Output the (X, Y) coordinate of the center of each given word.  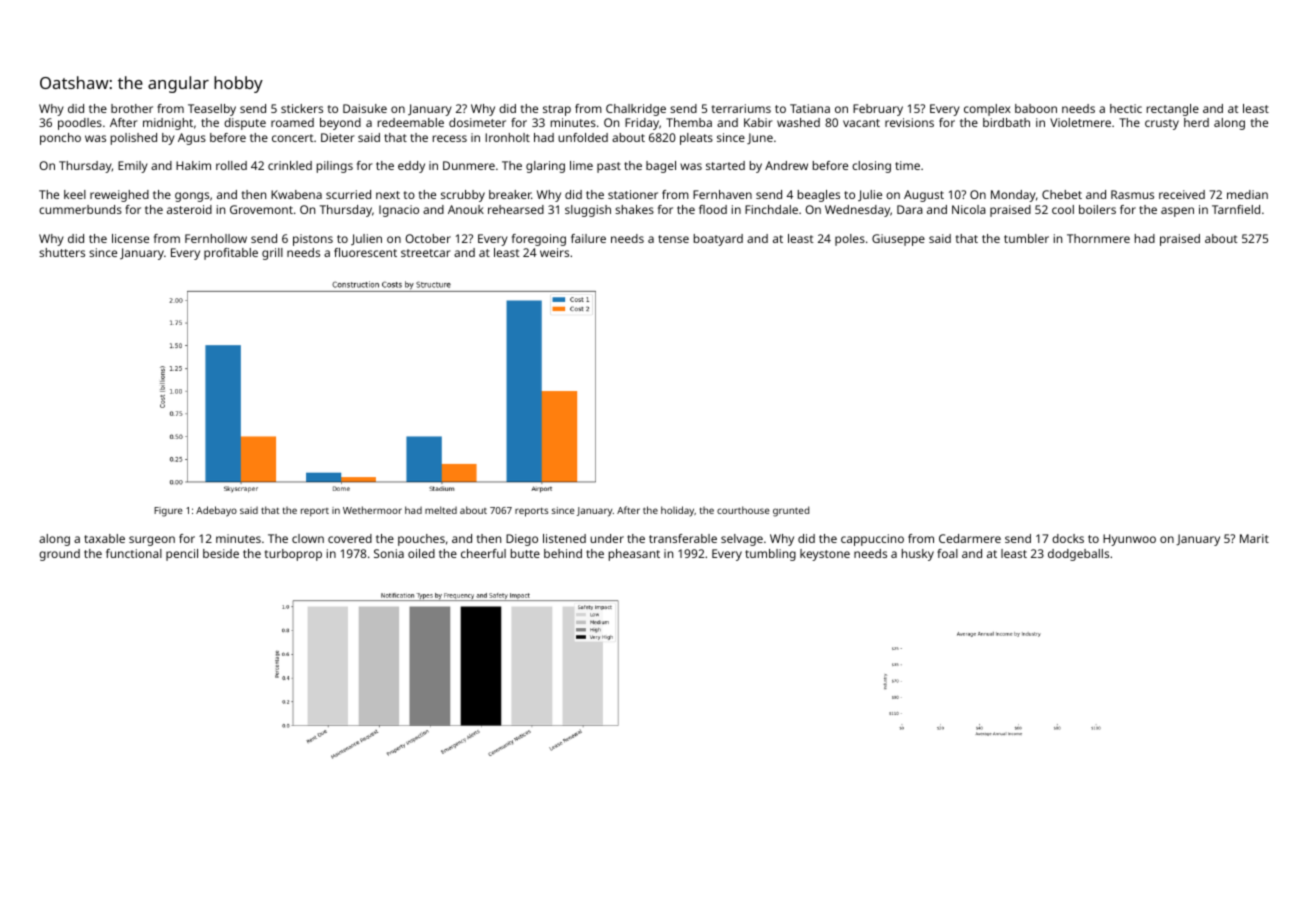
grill (272, 254)
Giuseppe (898, 240)
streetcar (426, 253)
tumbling (770, 555)
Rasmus (1132, 194)
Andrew (786, 165)
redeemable (411, 122)
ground (59, 555)
